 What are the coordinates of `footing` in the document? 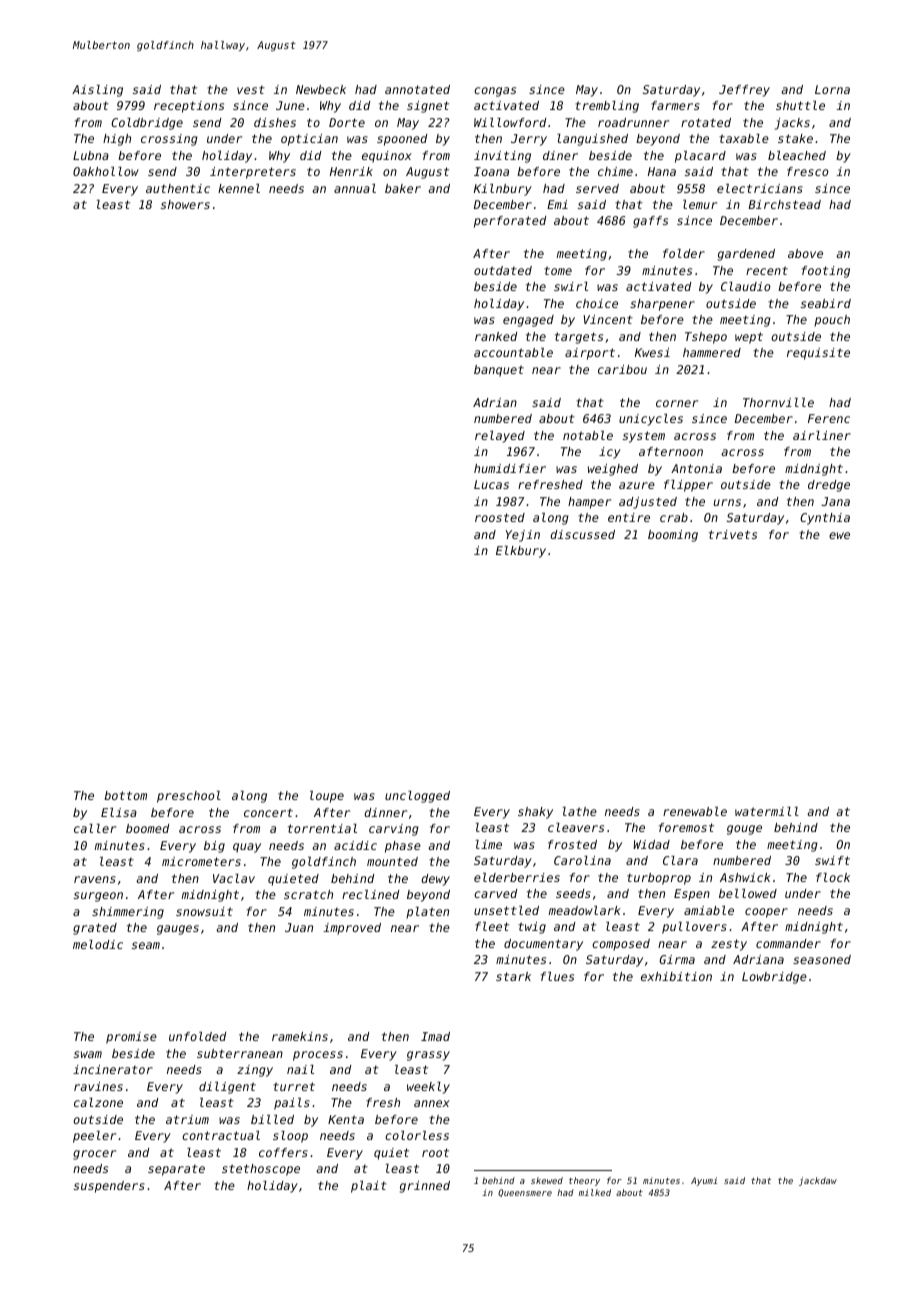 It's located at (826, 272).
